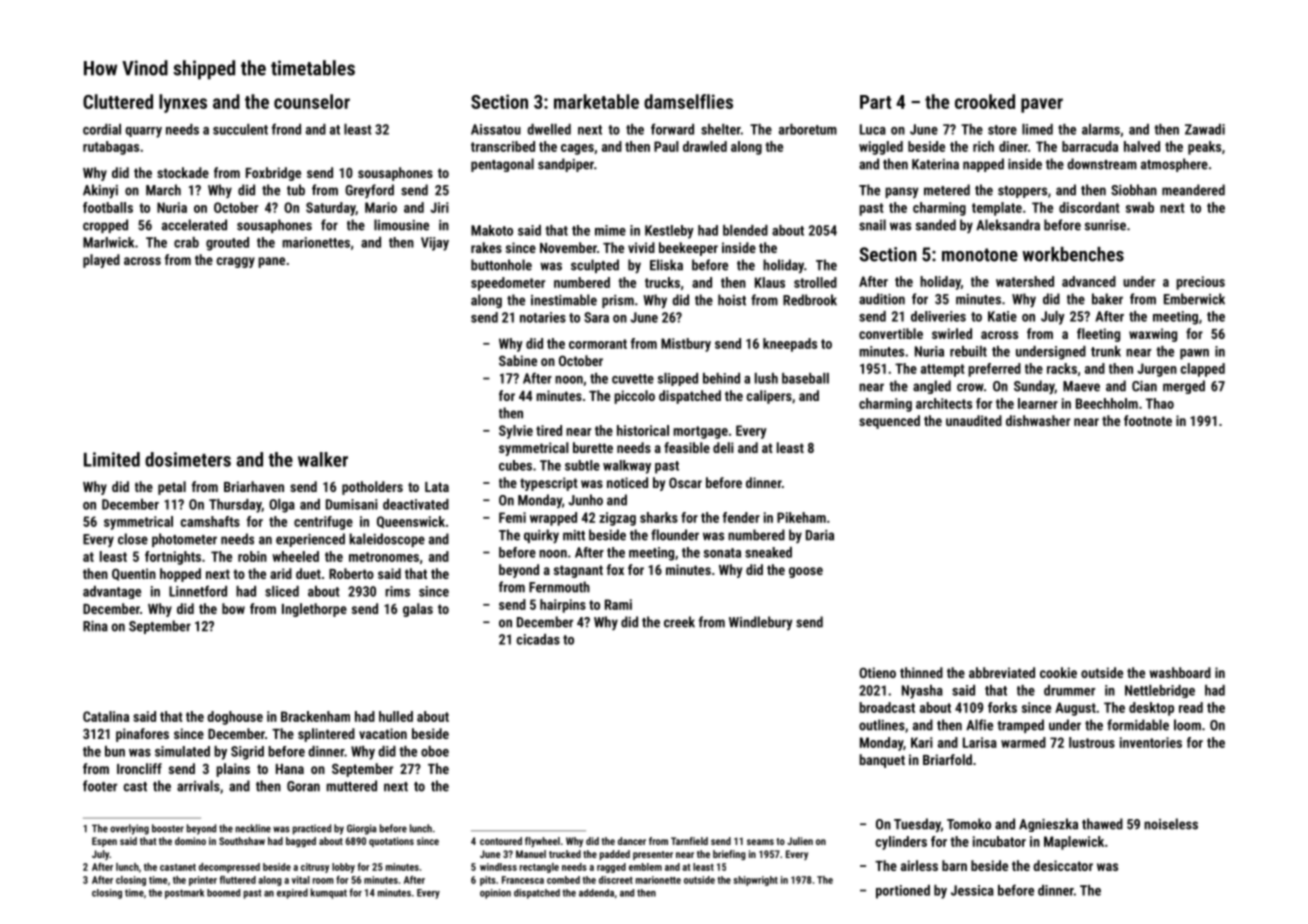 The image size is (1308, 924). Describe the element at coordinates (820, 535) in the page. I see `Daria` at that location.
